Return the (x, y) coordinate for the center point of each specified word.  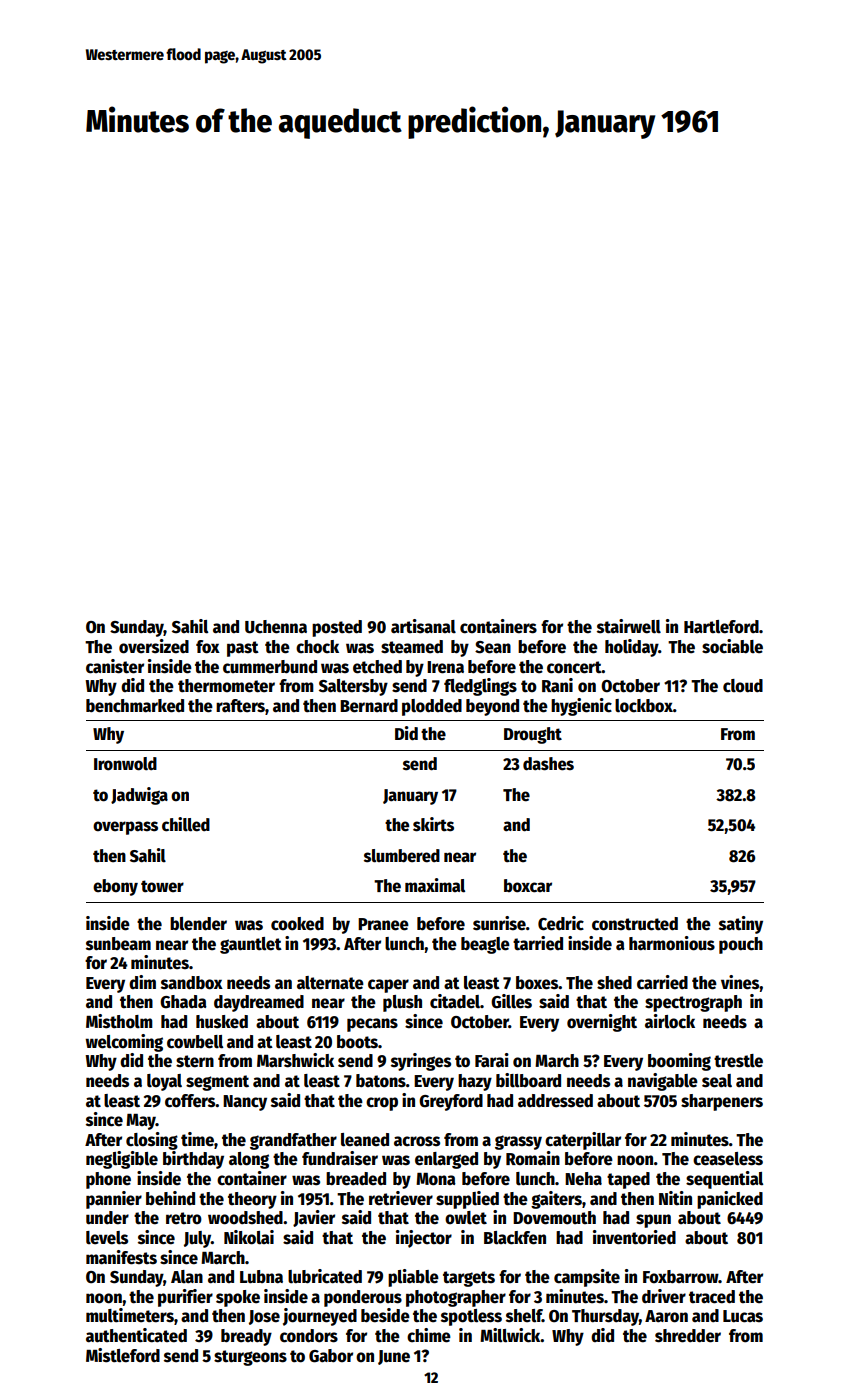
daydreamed (259, 1003)
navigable (663, 1082)
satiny (741, 925)
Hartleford (721, 627)
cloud (743, 686)
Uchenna (276, 627)
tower (162, 886)
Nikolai (249, 1237)
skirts (433, 824)
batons (381, 1081)
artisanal (423, 626)
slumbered (402, 856)
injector (424, 1239)
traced (712, 1297)
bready (246, 1337)
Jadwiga (139, 796)
